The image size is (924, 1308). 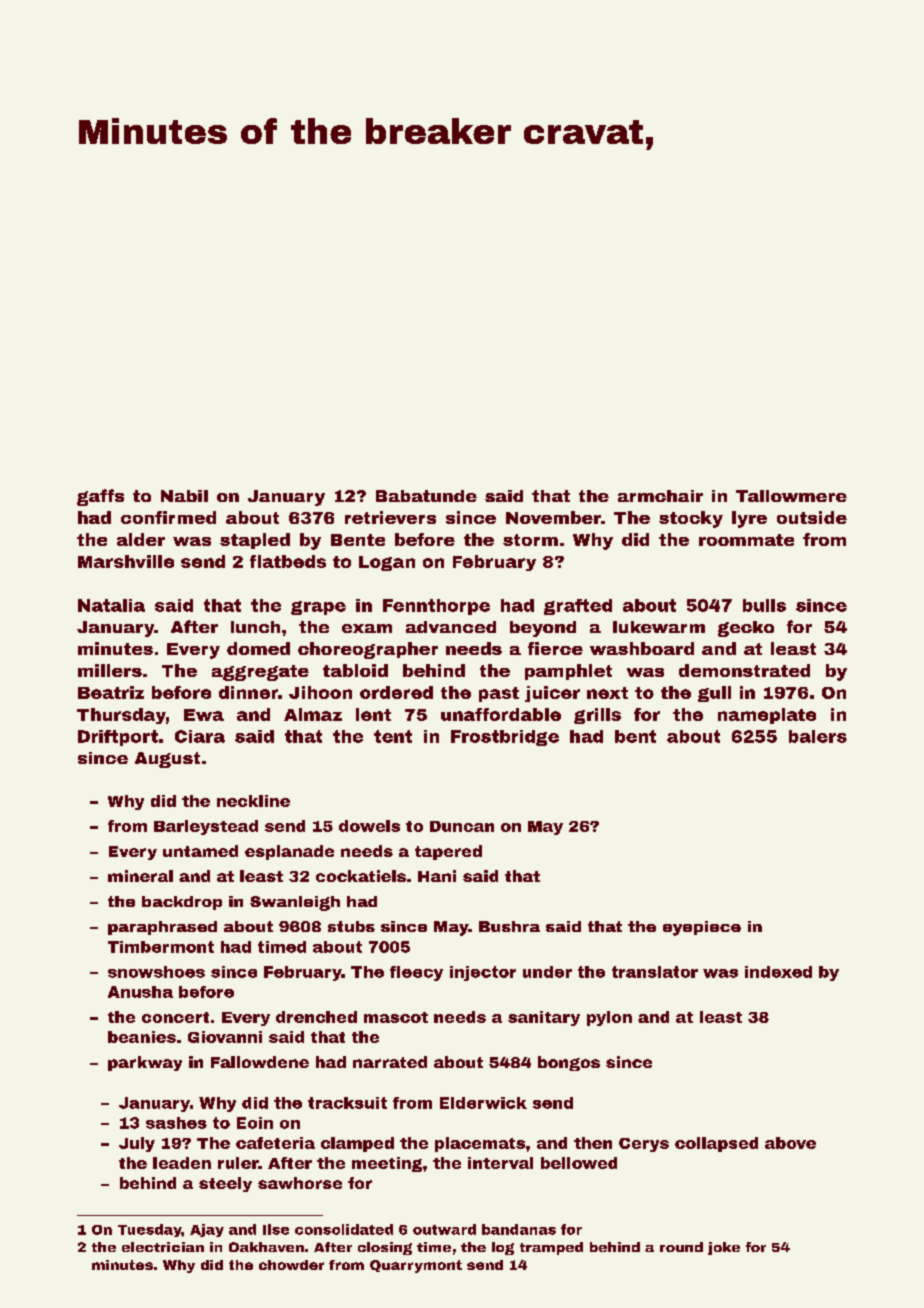 I want to click on armchair, so click(x=660, y=496).
